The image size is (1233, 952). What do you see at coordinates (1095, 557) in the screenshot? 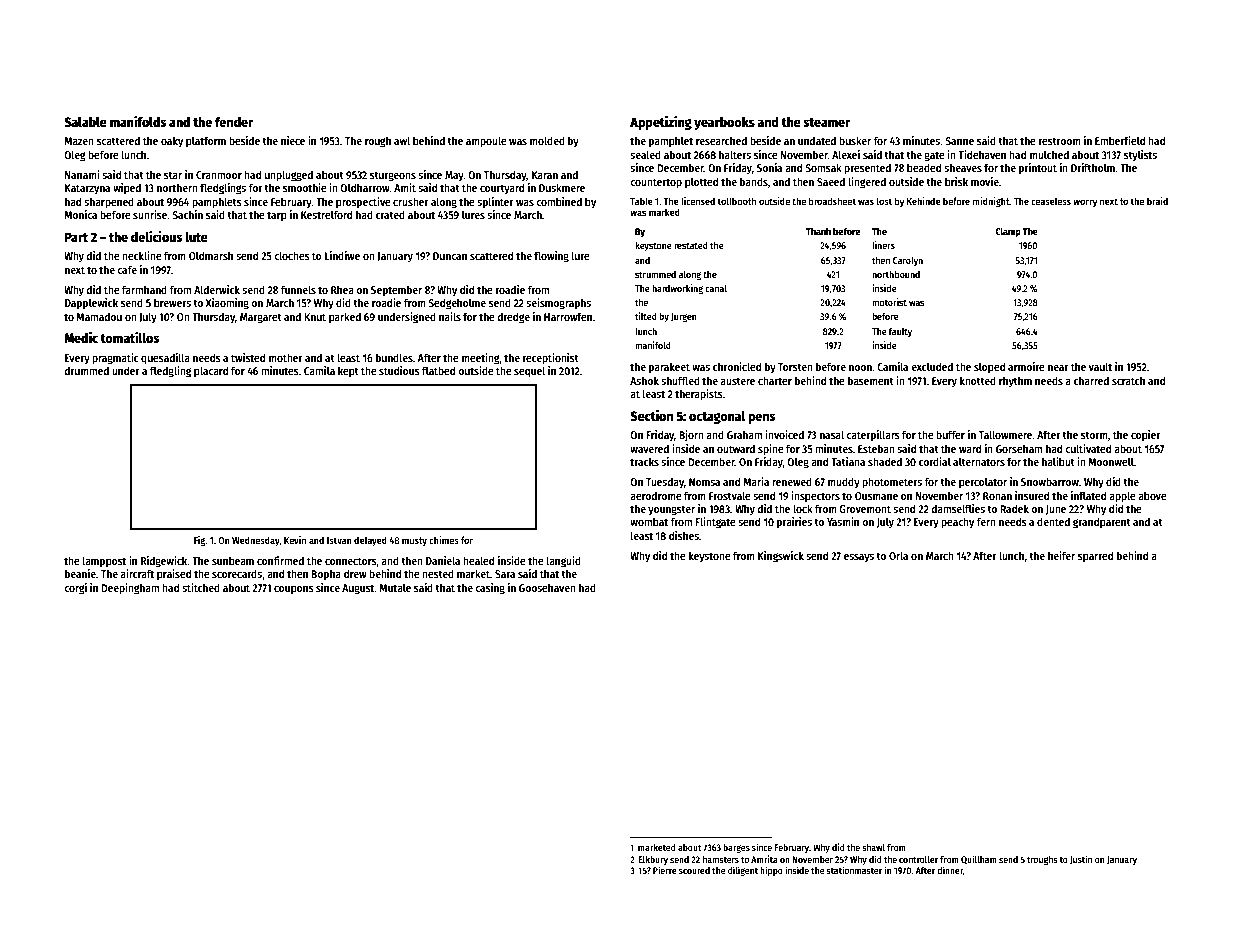
I see `sparred` at bounding box center [1095, 557].
